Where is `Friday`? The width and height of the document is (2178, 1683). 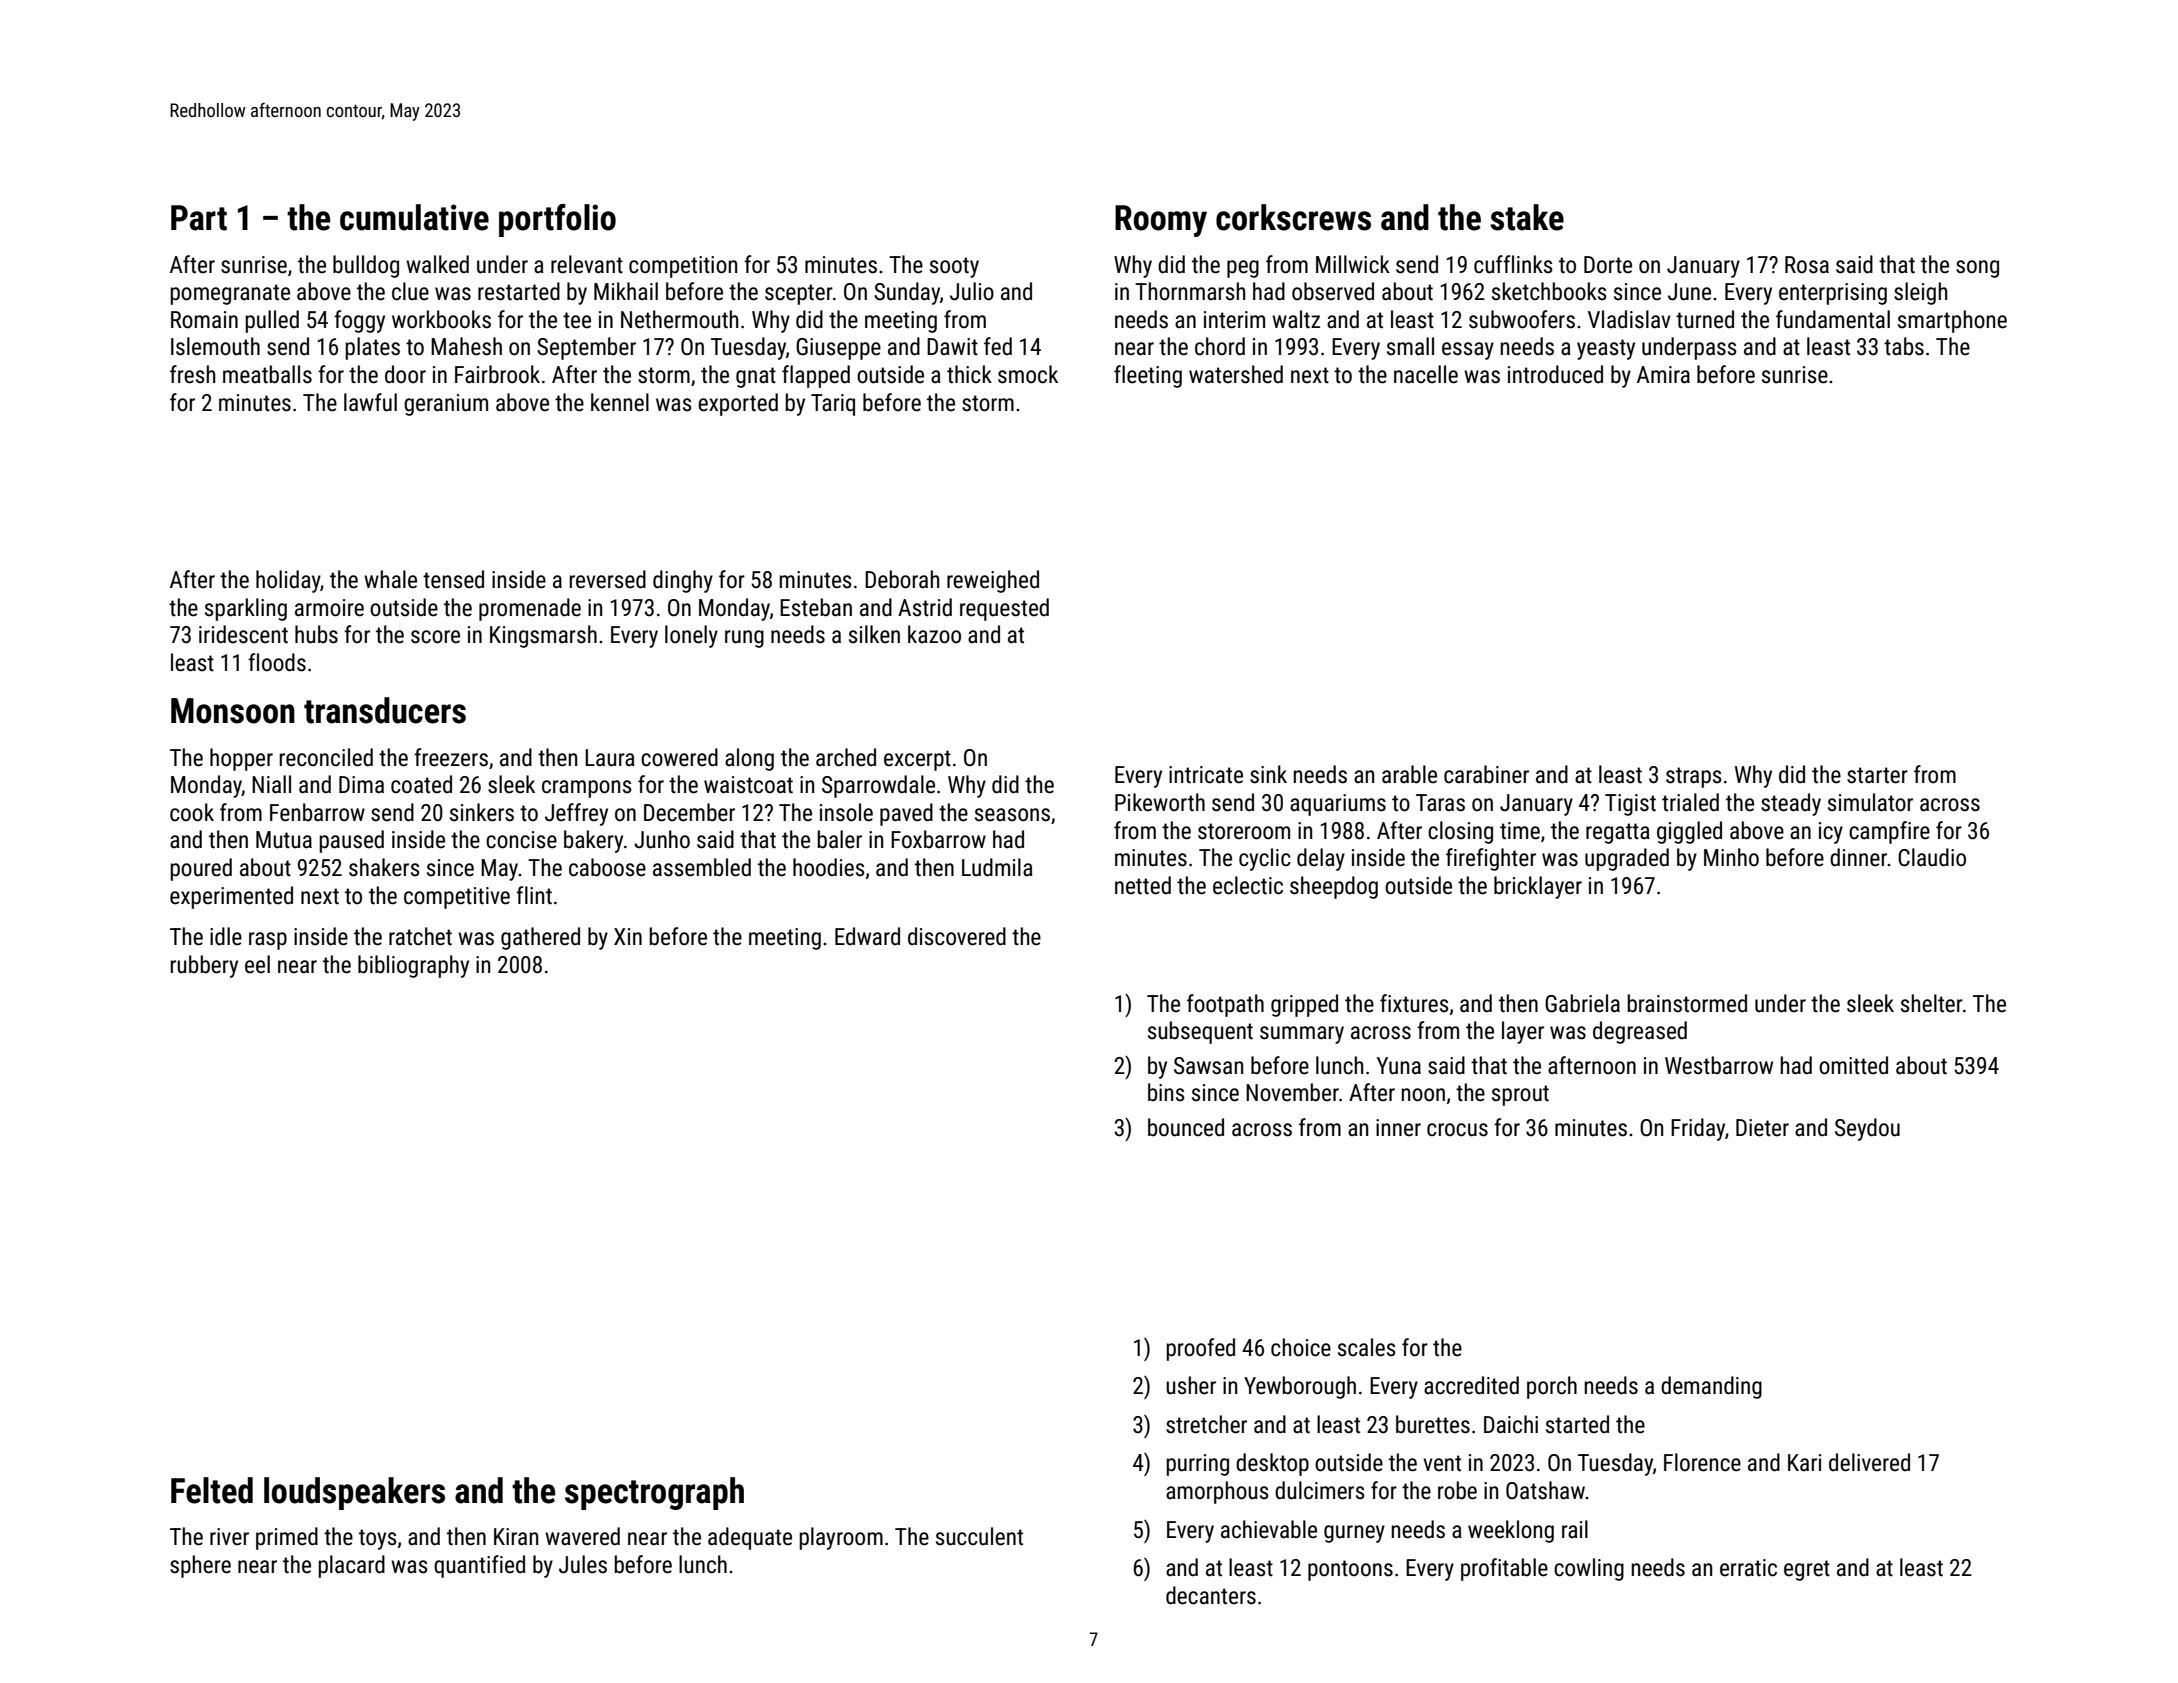 Friday is located at coordinates (1698, 1129).
